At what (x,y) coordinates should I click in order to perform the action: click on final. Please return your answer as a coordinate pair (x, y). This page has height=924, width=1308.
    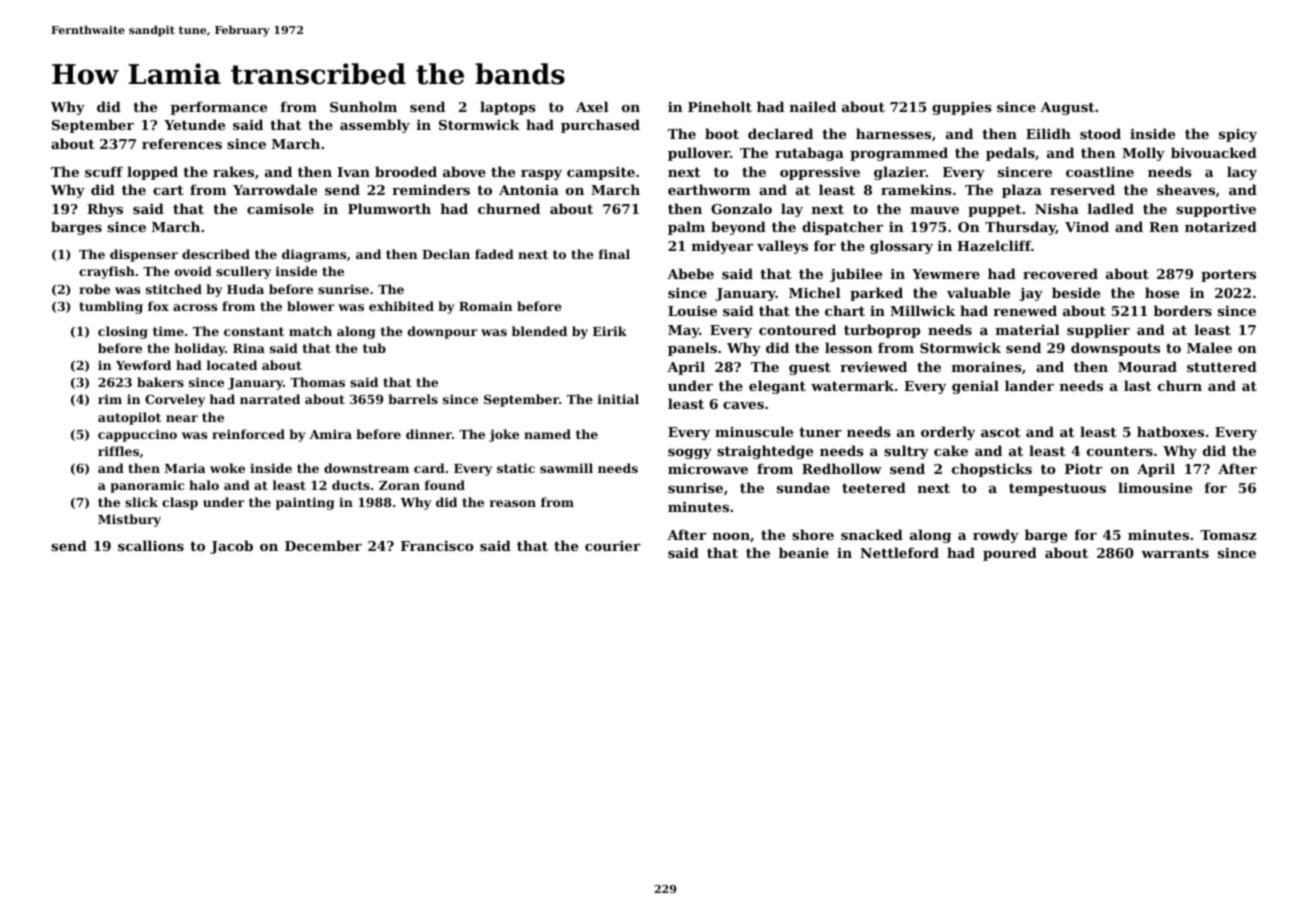
    Looking at the image, I should click on (614, 254).
